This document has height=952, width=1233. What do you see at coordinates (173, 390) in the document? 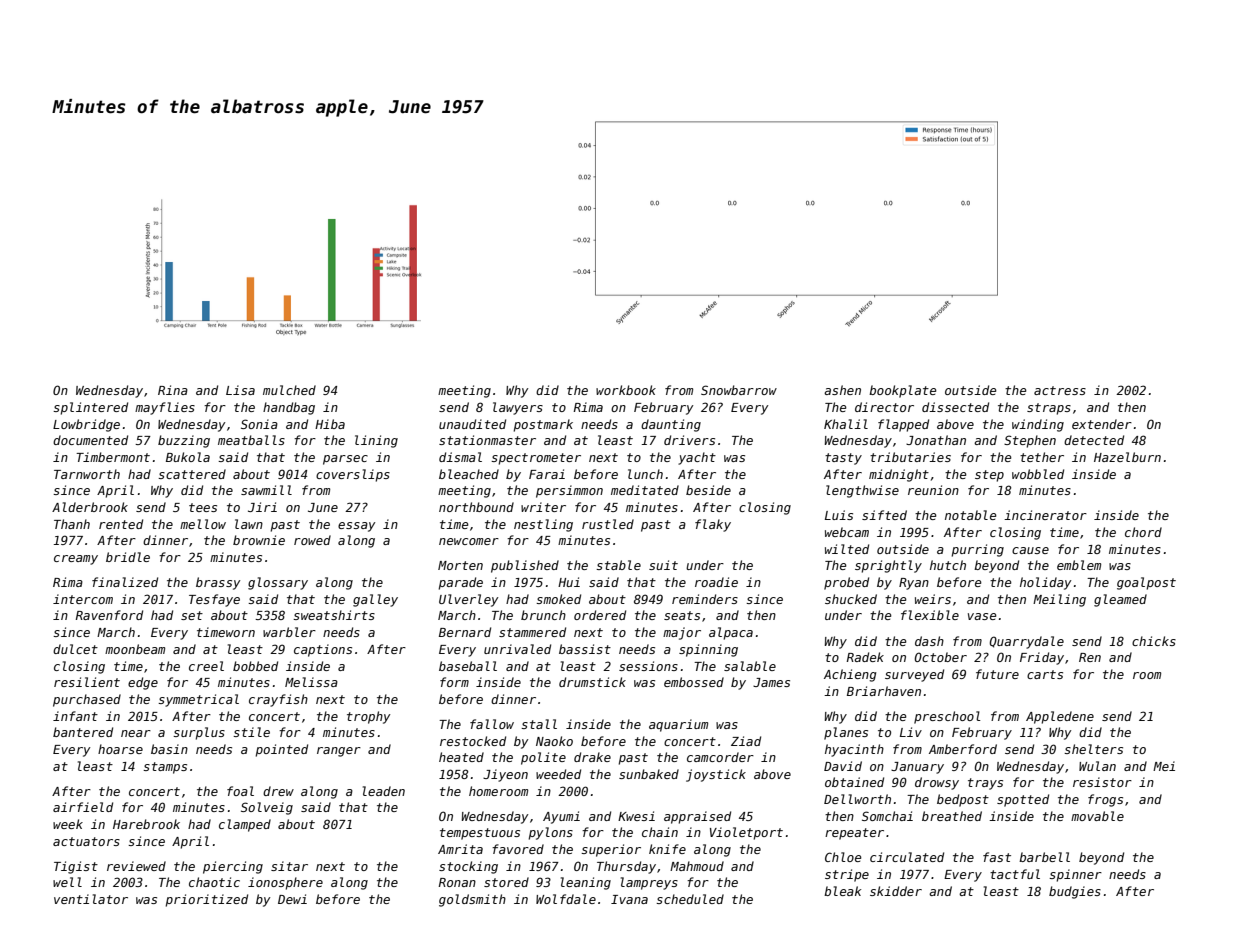
I see `Rina` at bounding box center [173, 390].
